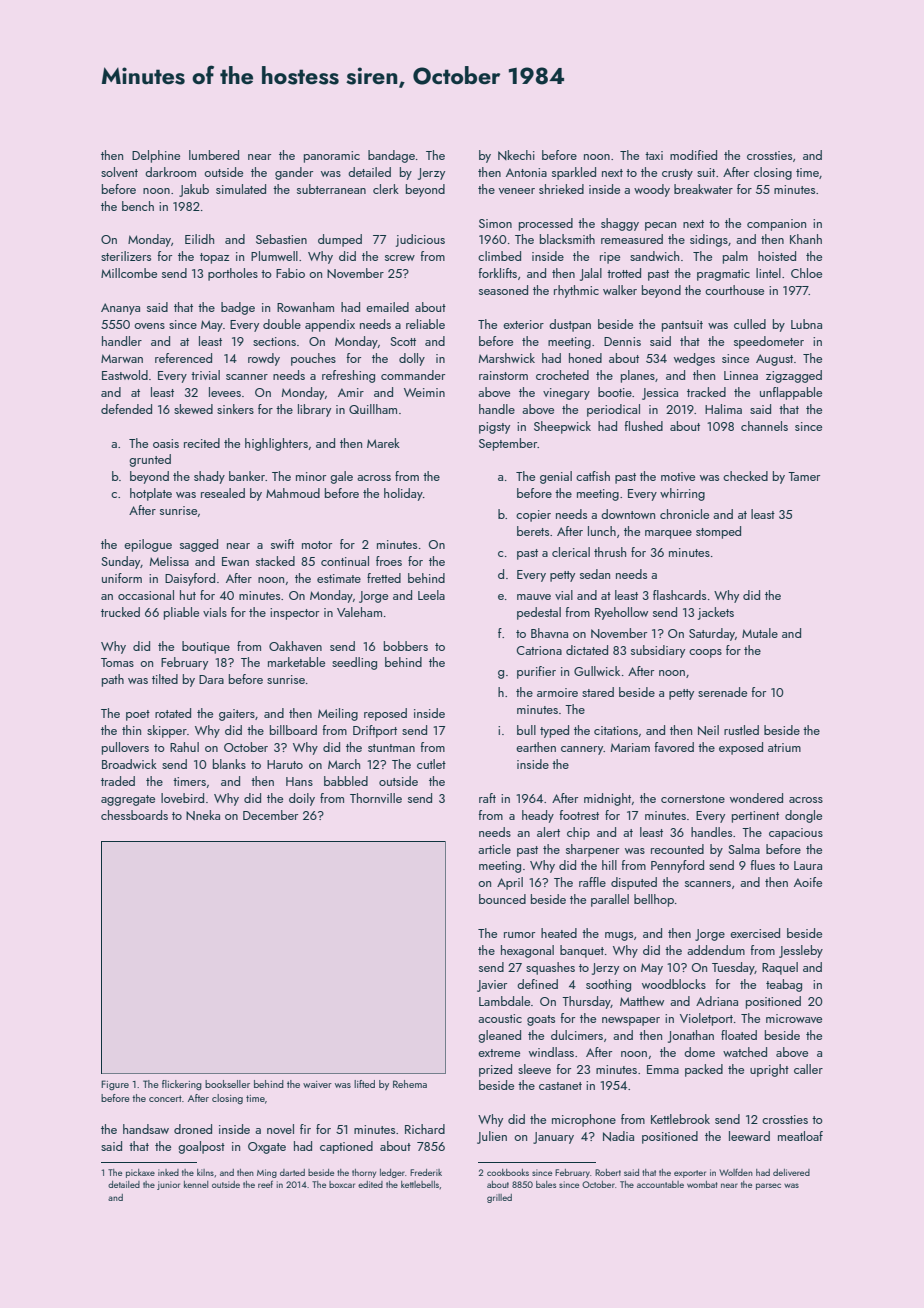 The width and height of the image is (924, 1308). I want to click on junior, so click(168, 1185).
